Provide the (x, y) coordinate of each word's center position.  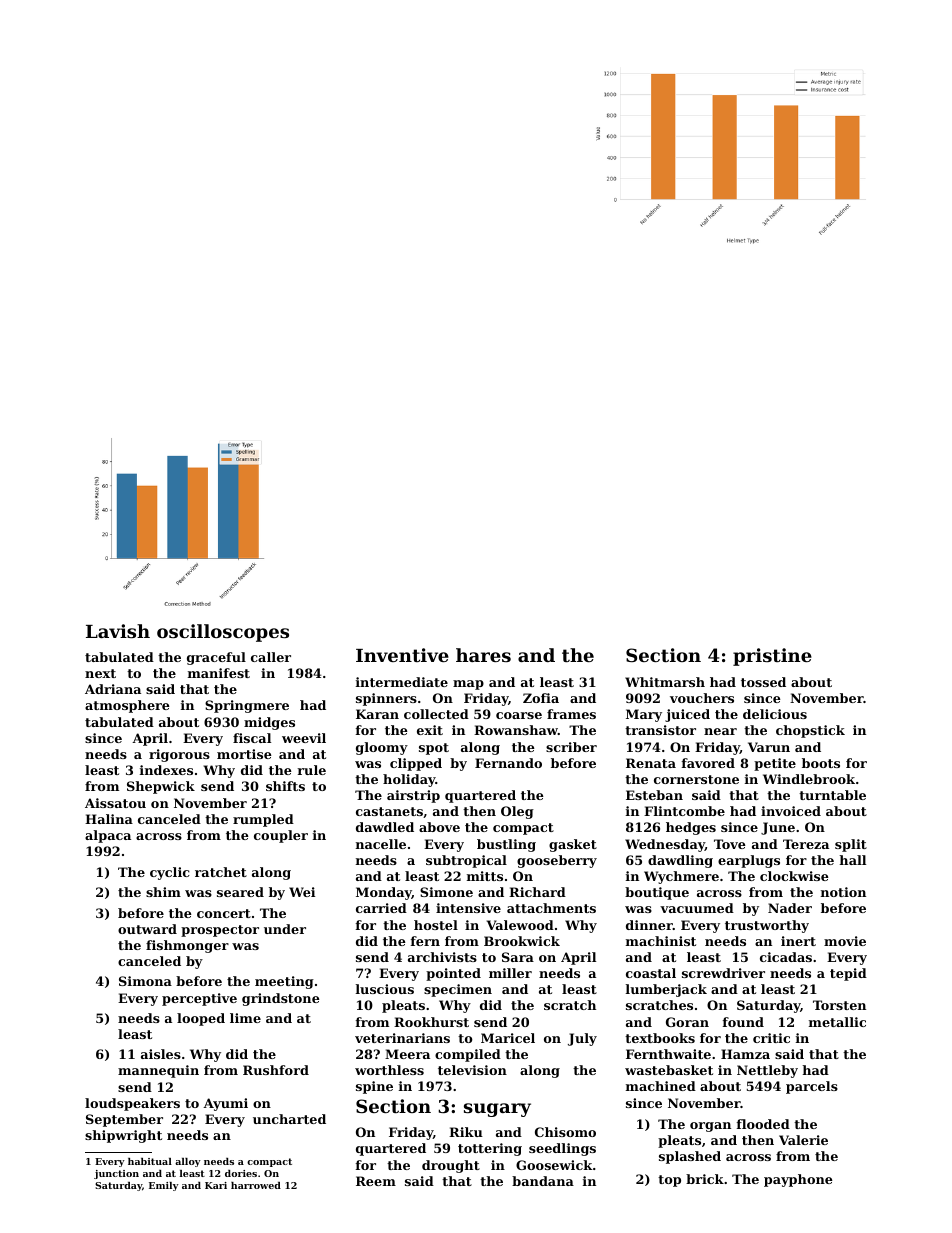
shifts (285, 786)
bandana (543, 1181)
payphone (798, 1180)
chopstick (810, 731)
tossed (763, 682)
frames (571, 714)
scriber (571, 747)
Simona (145, 981)
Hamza (745, 1054)
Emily (164, 1186)
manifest (219, 673)
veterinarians (402, 1038)
